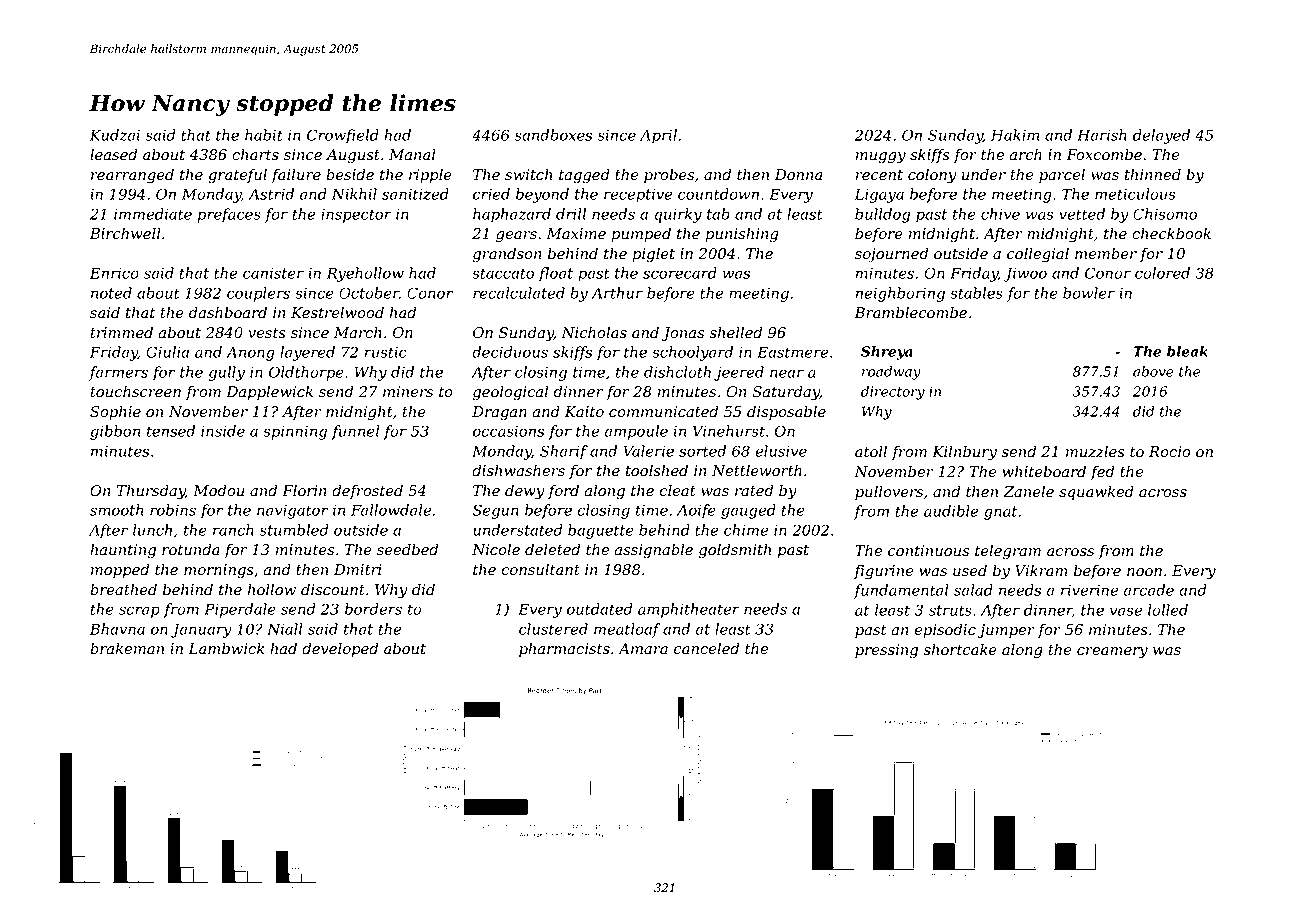 This screenshot has height=924, width=1308. I want to click on delayed, so click(1161, 136).
